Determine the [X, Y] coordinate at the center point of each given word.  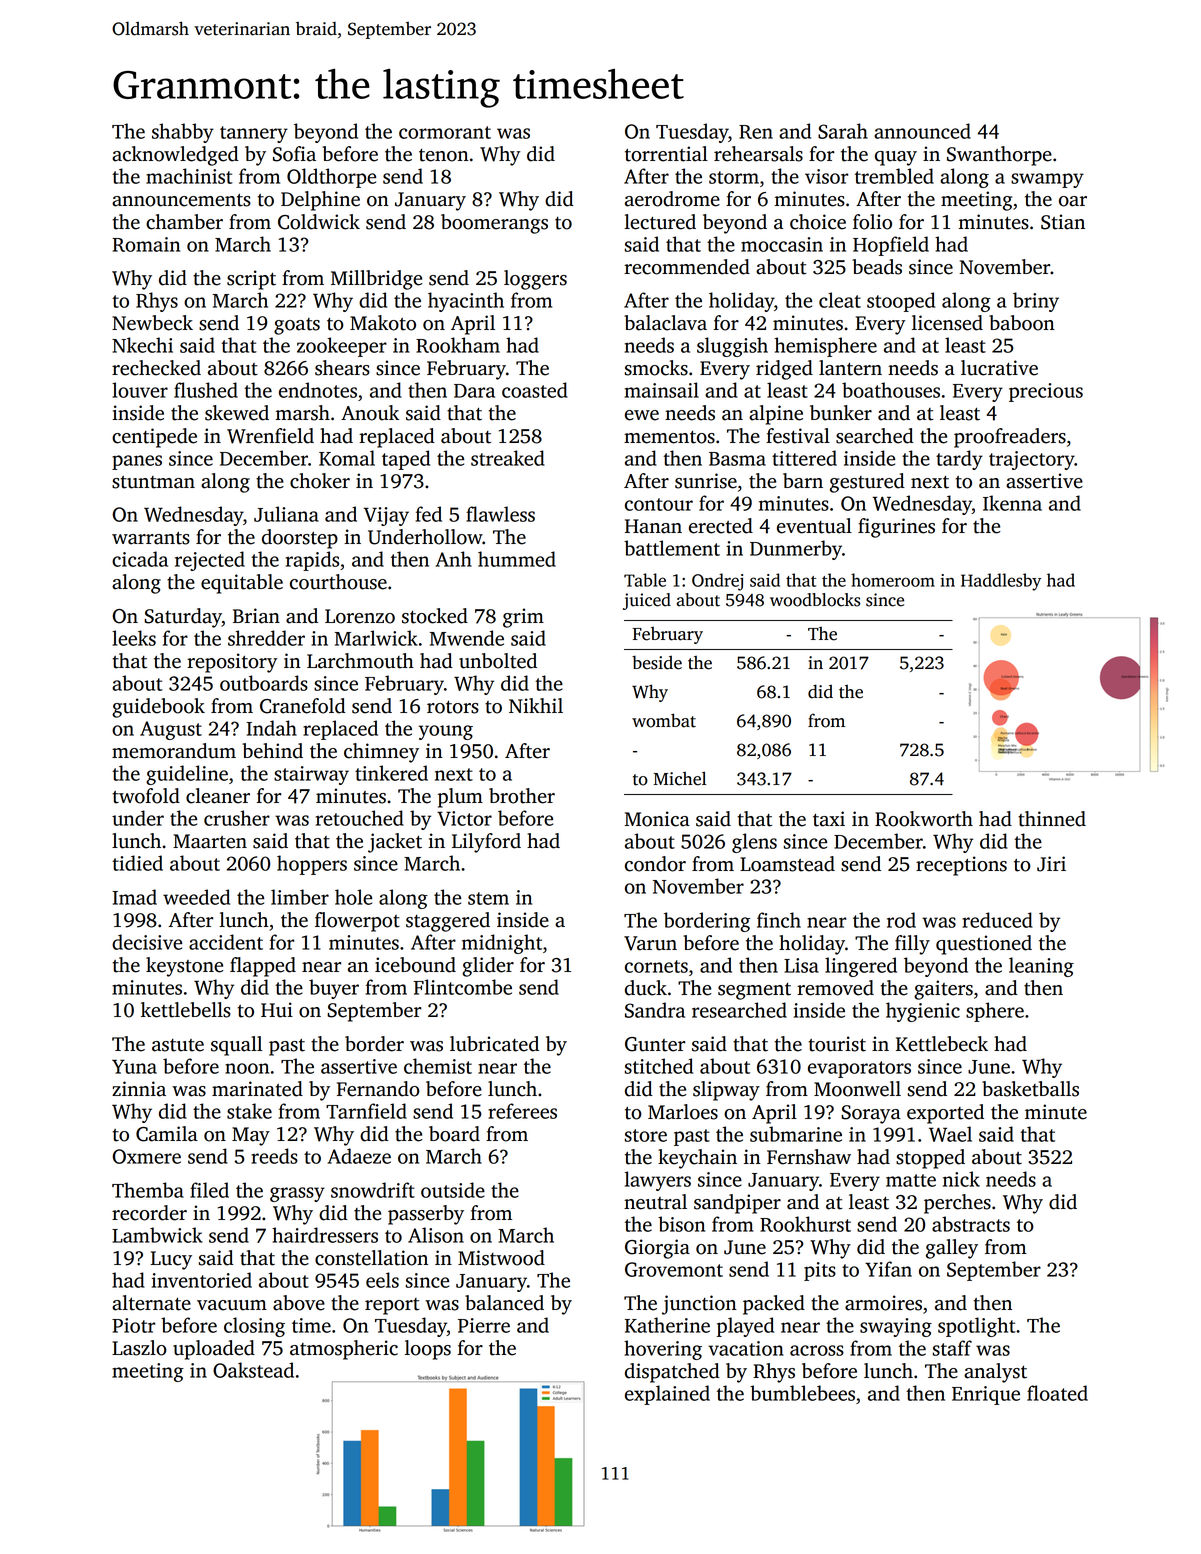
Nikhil [536, 705]
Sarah [843, 131]
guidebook [158, 708]
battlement [672, 548]
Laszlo [139, 1348]
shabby [183, 133]
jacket [395, 843]
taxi [829, 819]
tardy [959, 460]
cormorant [445, 132]
